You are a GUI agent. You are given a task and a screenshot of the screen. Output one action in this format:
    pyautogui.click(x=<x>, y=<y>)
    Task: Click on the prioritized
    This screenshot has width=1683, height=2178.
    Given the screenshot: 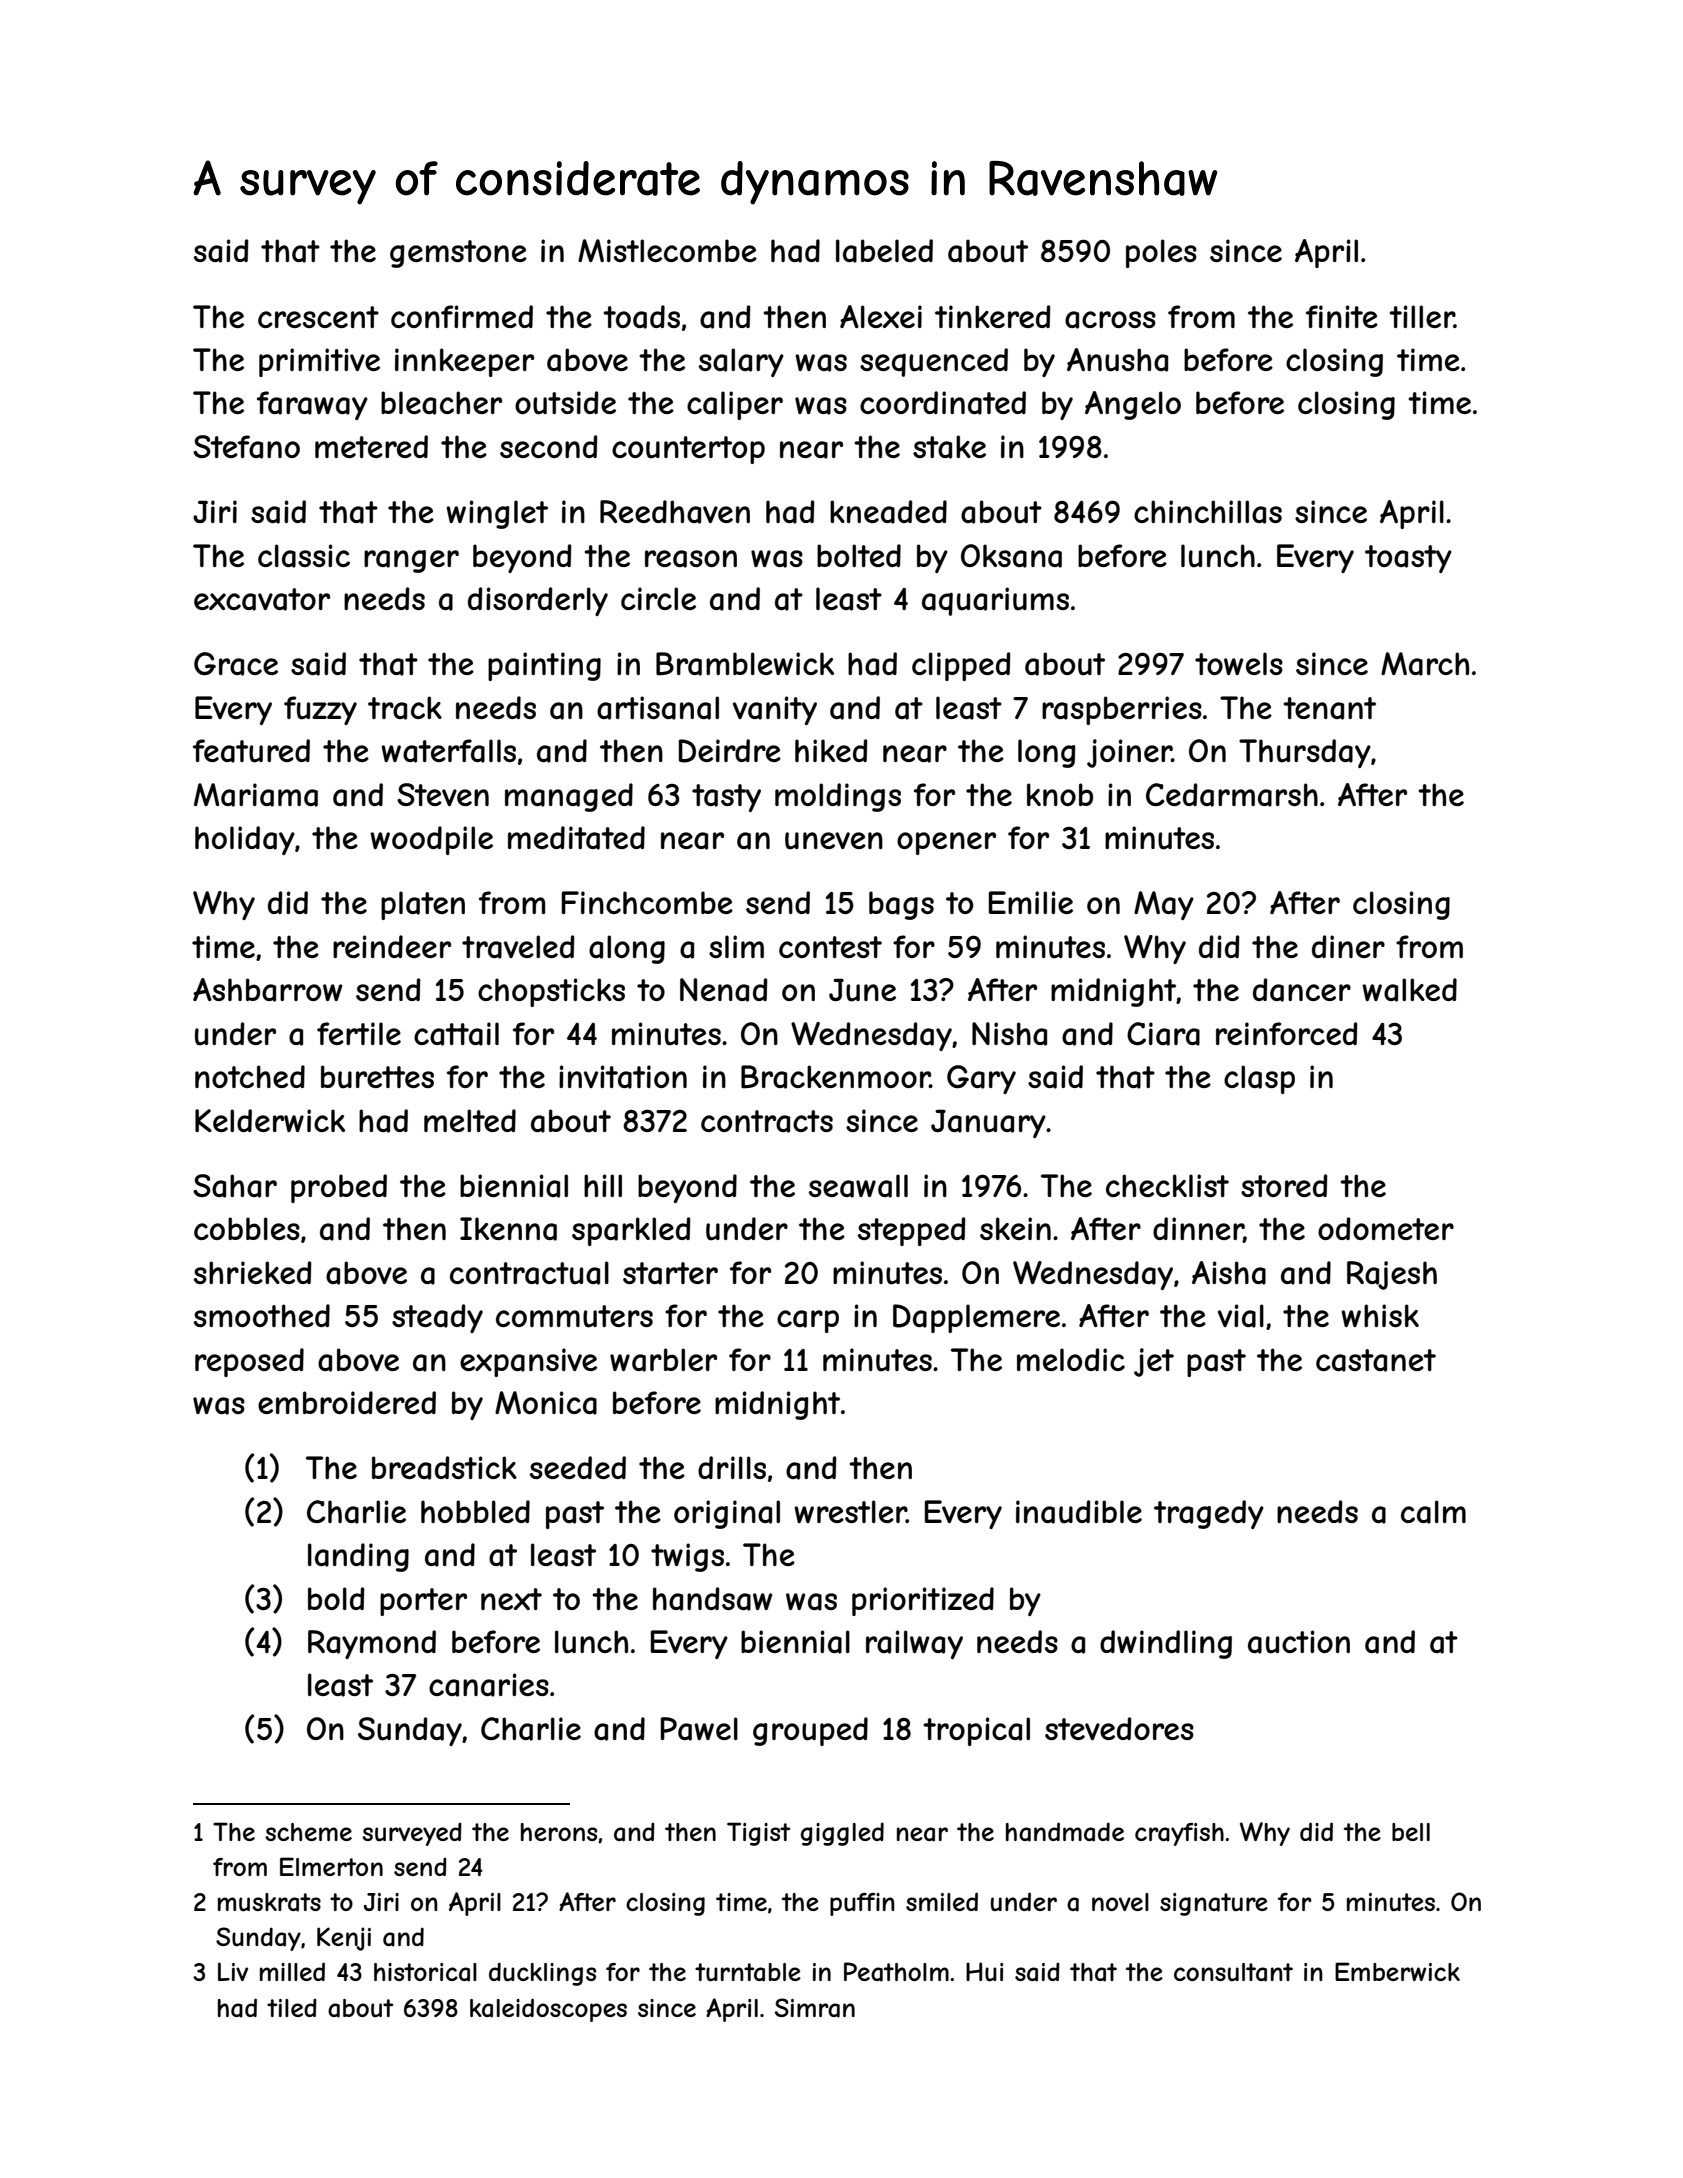 What is the action you would take?
    pyautogui.click(x=923, y=1601)
